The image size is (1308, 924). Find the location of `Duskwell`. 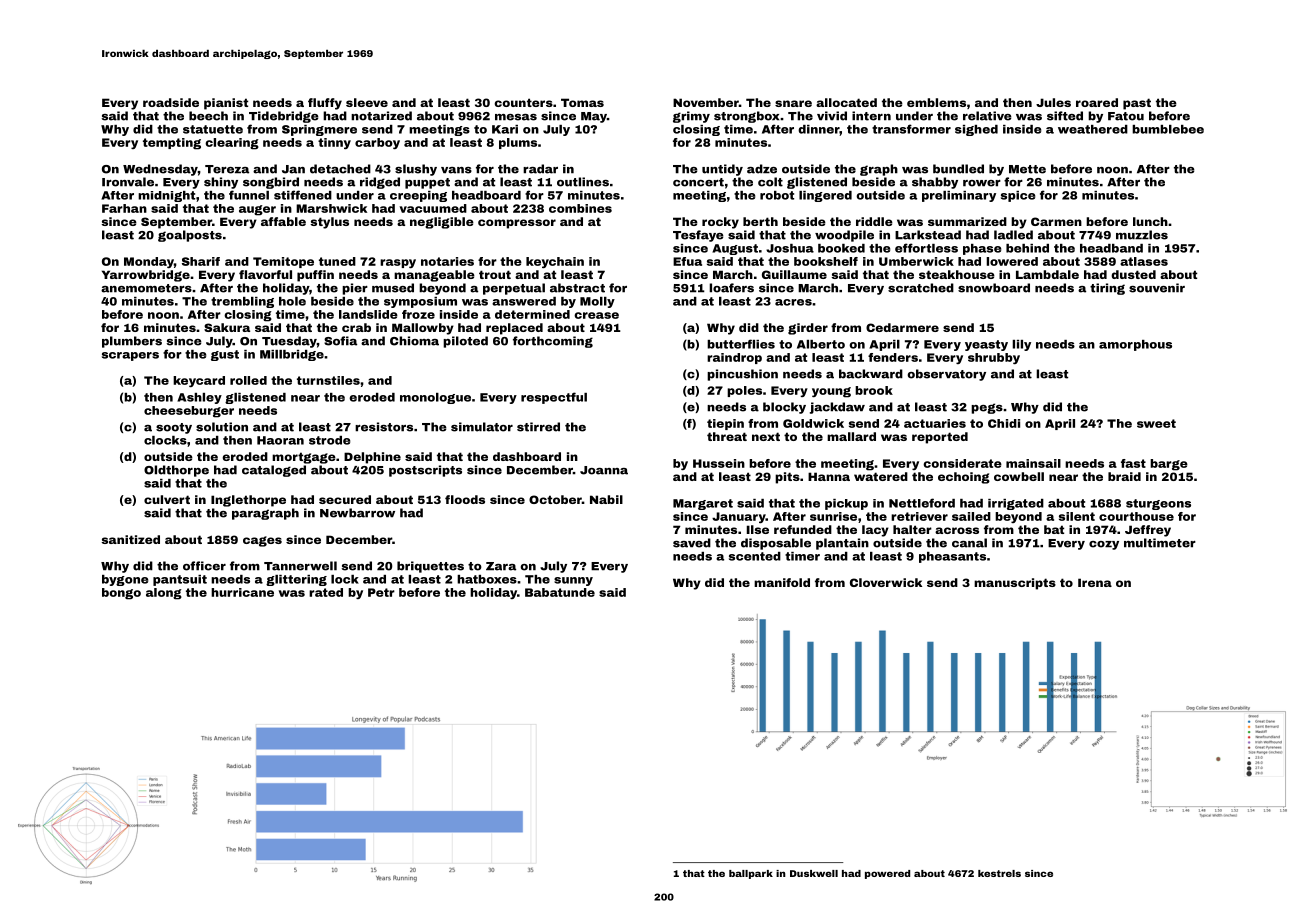

Duskwell is located at coordinates (814, 873).
